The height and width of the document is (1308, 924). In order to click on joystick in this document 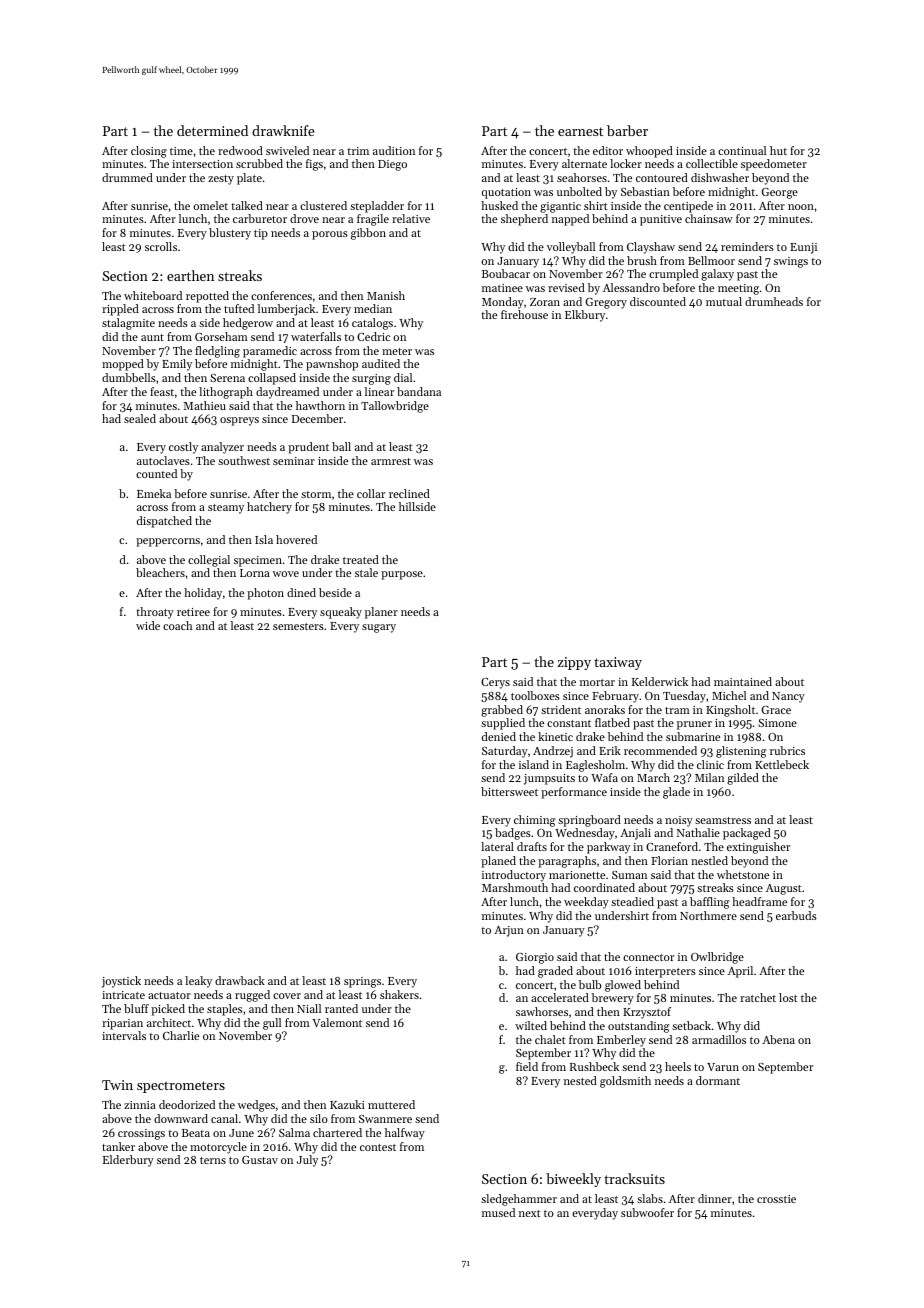, I will do `click(121, 982)`.
